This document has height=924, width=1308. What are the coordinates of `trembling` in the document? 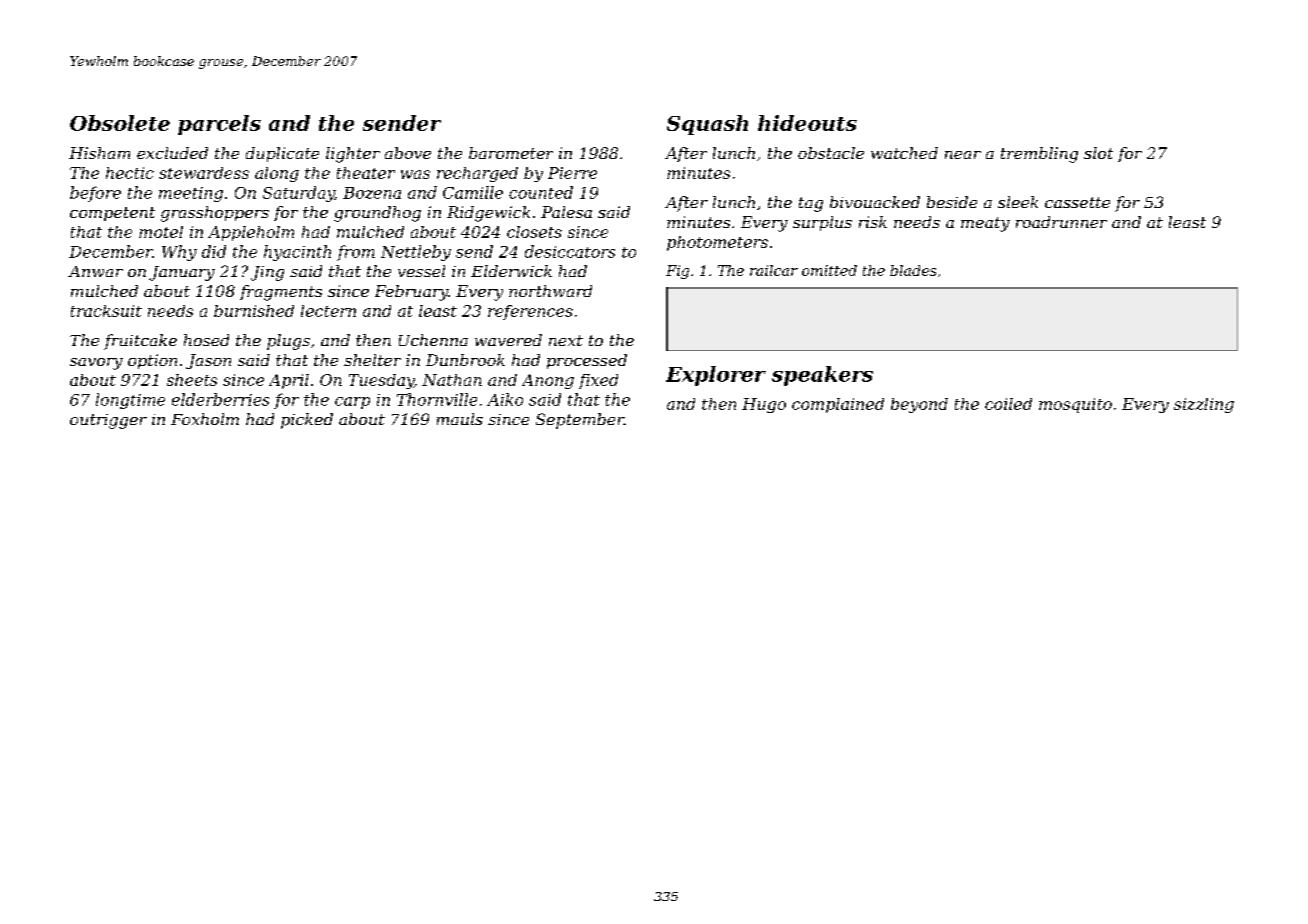 It's located at (1039, 155).
